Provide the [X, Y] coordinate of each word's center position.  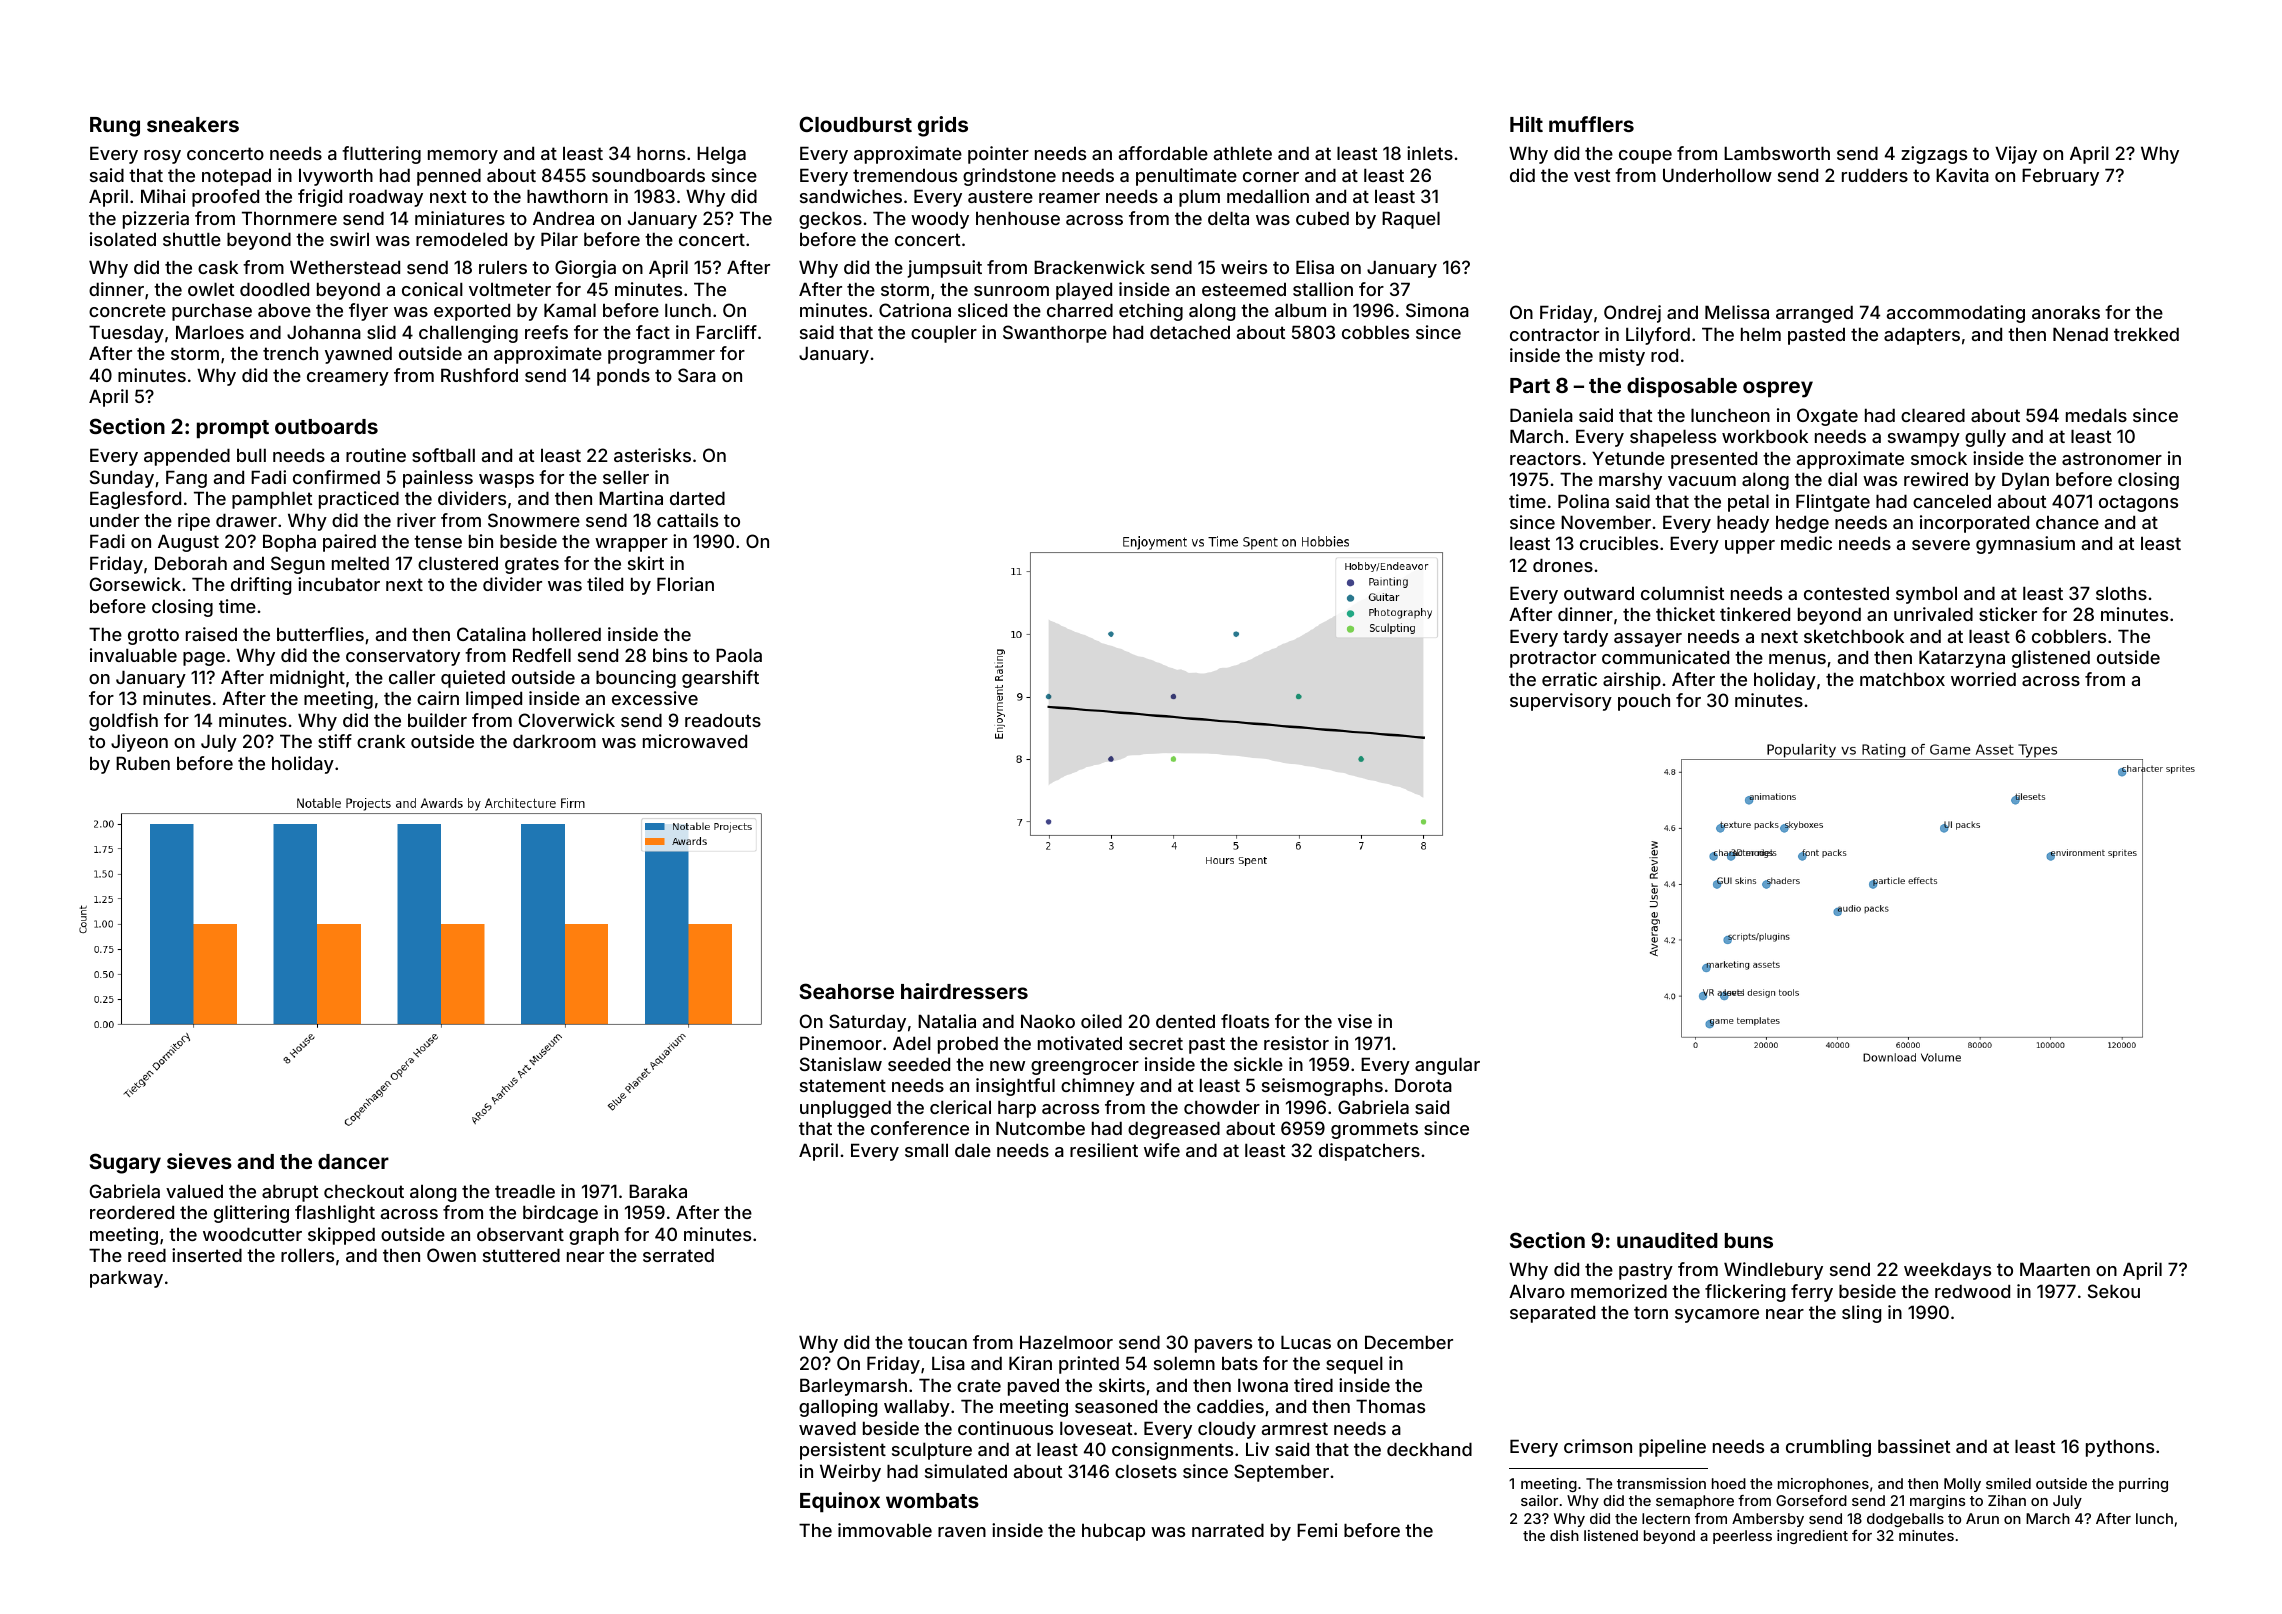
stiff [335, 741]
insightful [1015, 1087]
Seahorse [847, 991]
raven [962, 1532]
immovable [885, 1530]
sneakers [193, 124]
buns [1749, 1240]
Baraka [658, 1191]
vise [1355, 1021]
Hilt [1526, 124]
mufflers [1591, 124]
